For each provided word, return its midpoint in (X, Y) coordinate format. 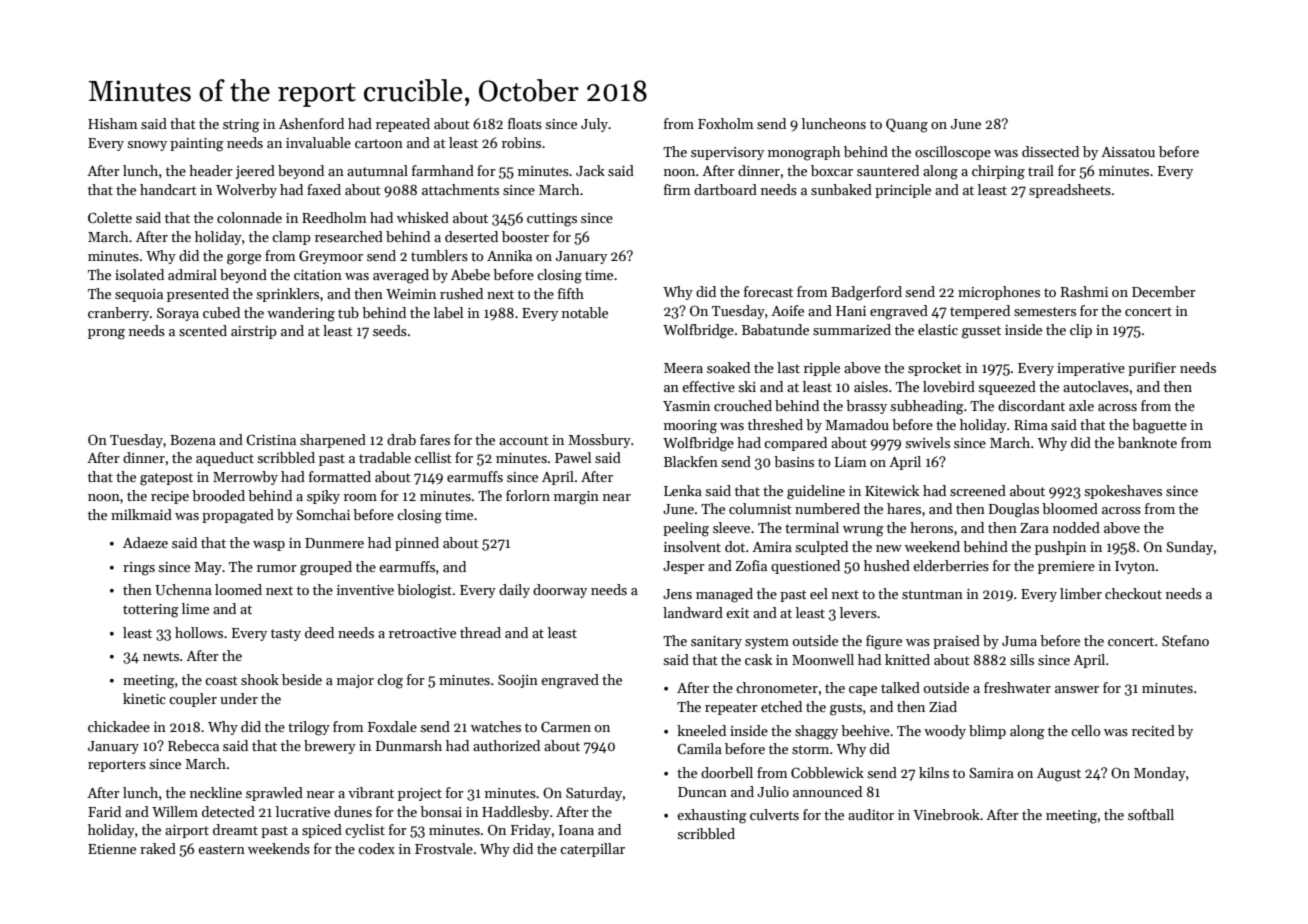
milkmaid (141, 514)
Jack (590, 170)
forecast (768, 291)
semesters (1045, 311)
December (1164, 291)
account (524, 440)
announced (827, 791)
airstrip (254, 332)
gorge (244, 259)
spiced (322, 831)
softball (1151, 814)
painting (197, 145)
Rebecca (193, 745)
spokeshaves (1123, 492)
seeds (390, 330)
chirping (998, 172)
